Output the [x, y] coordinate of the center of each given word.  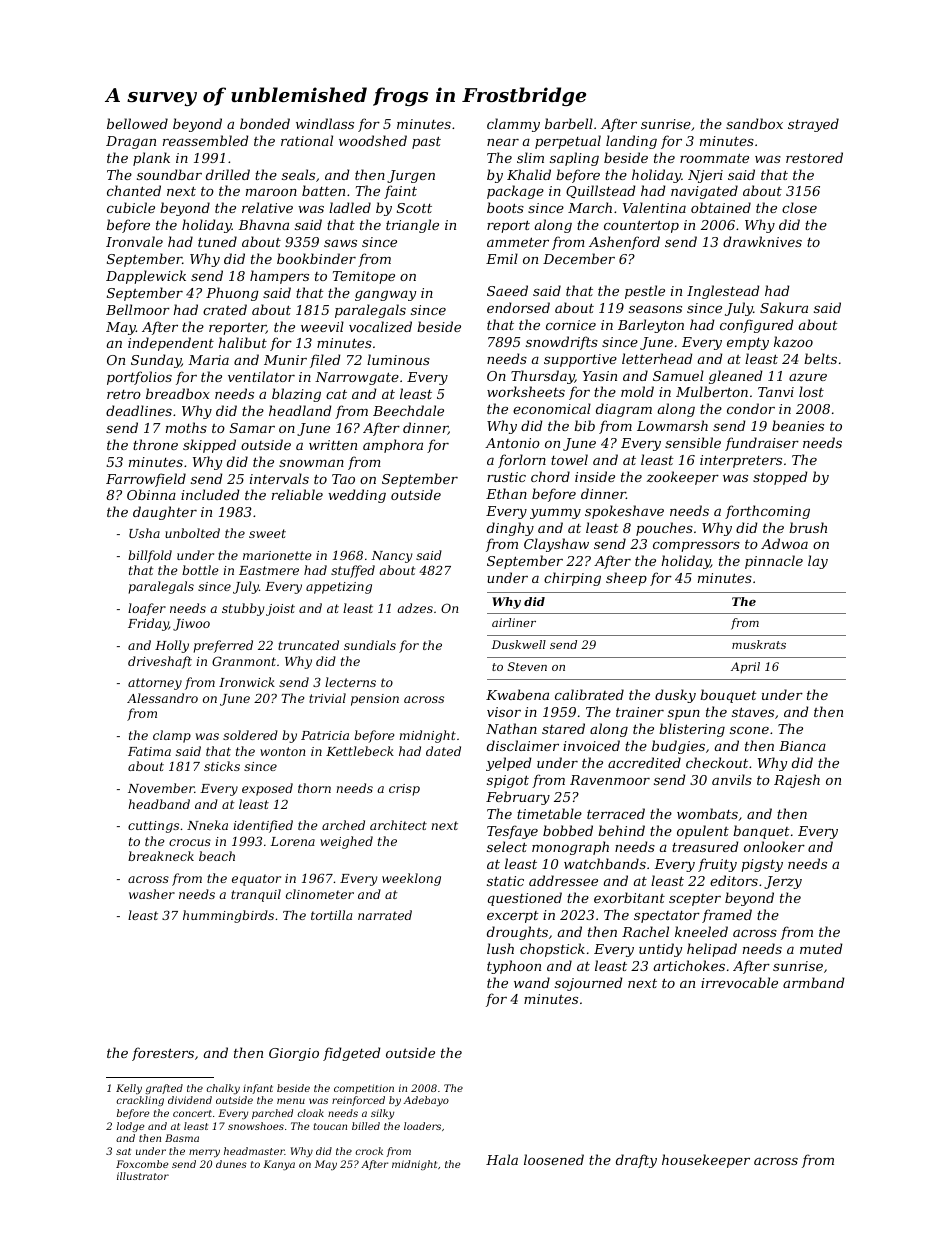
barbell [569, 123]
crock [369, 1151]
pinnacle [774, 562]
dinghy [510, 529]
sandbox [754, 123]
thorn [314, 788]
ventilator [261, 376]
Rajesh [797, 781]
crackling [140, 1101]
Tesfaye [512, 832]
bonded [265, 123]
